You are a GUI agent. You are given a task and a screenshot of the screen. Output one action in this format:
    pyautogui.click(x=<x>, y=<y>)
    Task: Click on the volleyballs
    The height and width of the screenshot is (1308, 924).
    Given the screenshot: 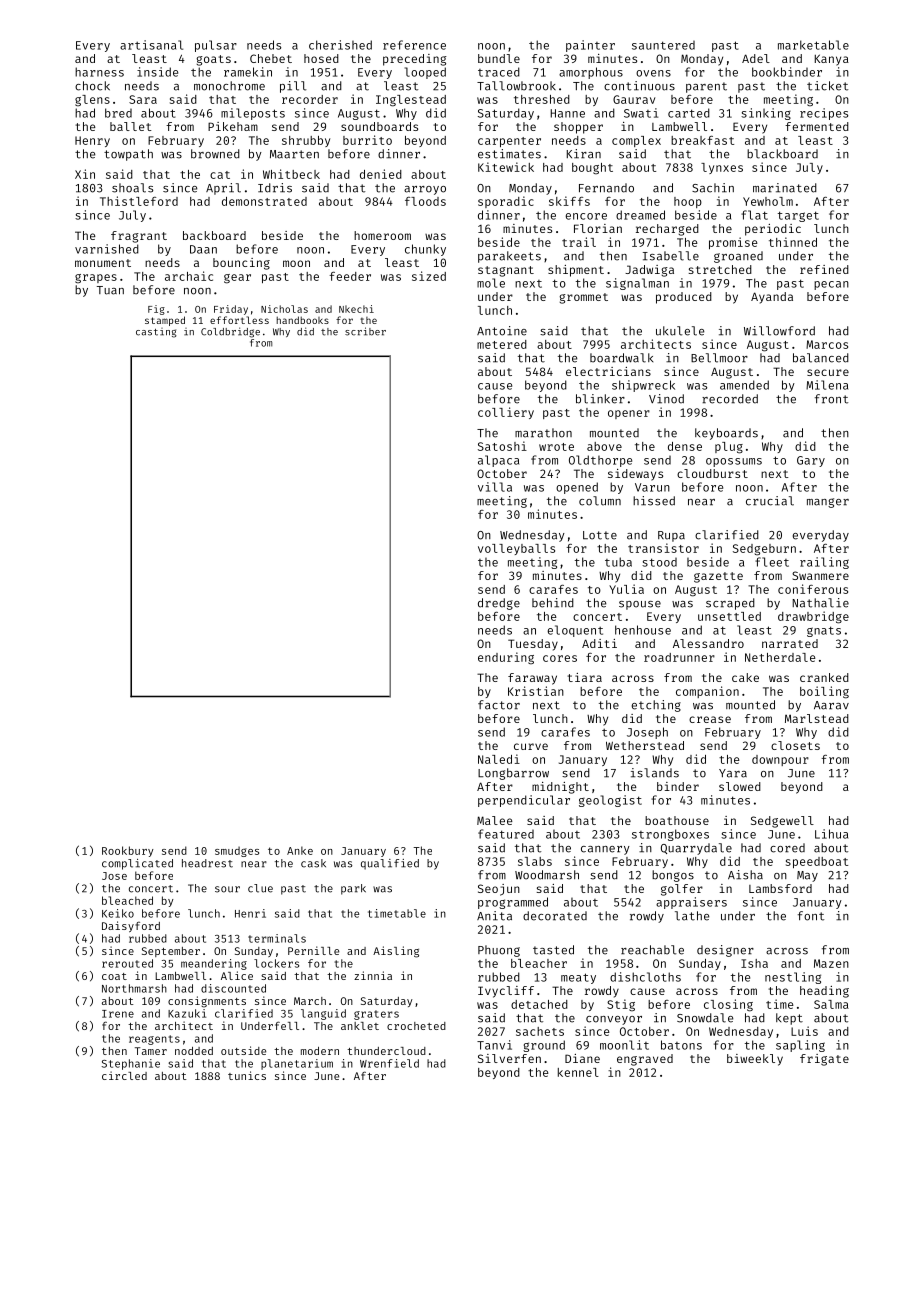 What is the action you would take?
    pyautogui.click(x=516, y=549)
